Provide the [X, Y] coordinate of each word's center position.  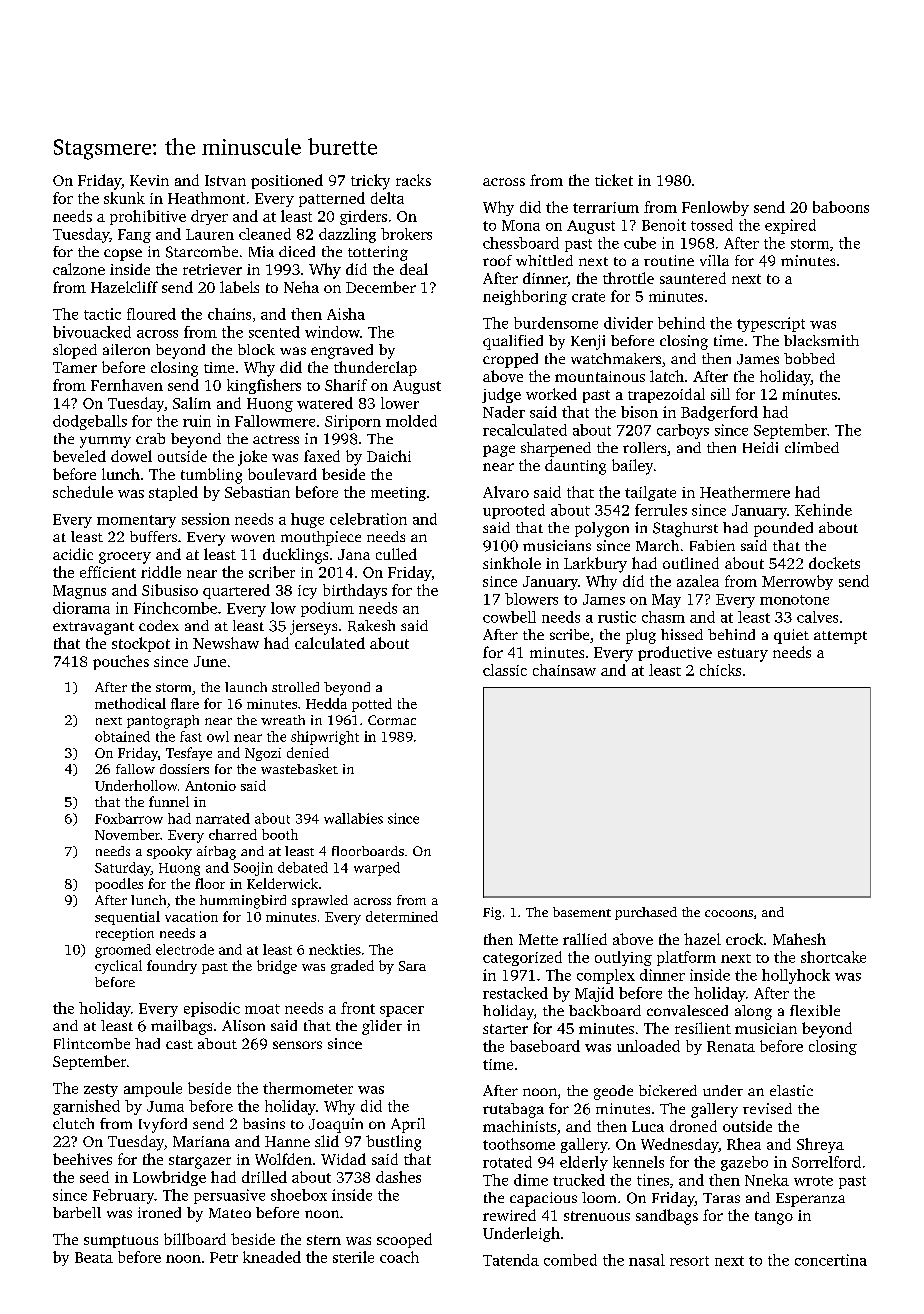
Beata [94, 1257]
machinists [519, 1126]
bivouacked [92, 332]
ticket [614, 180]
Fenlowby [715, 208]
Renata [731, 1046]
